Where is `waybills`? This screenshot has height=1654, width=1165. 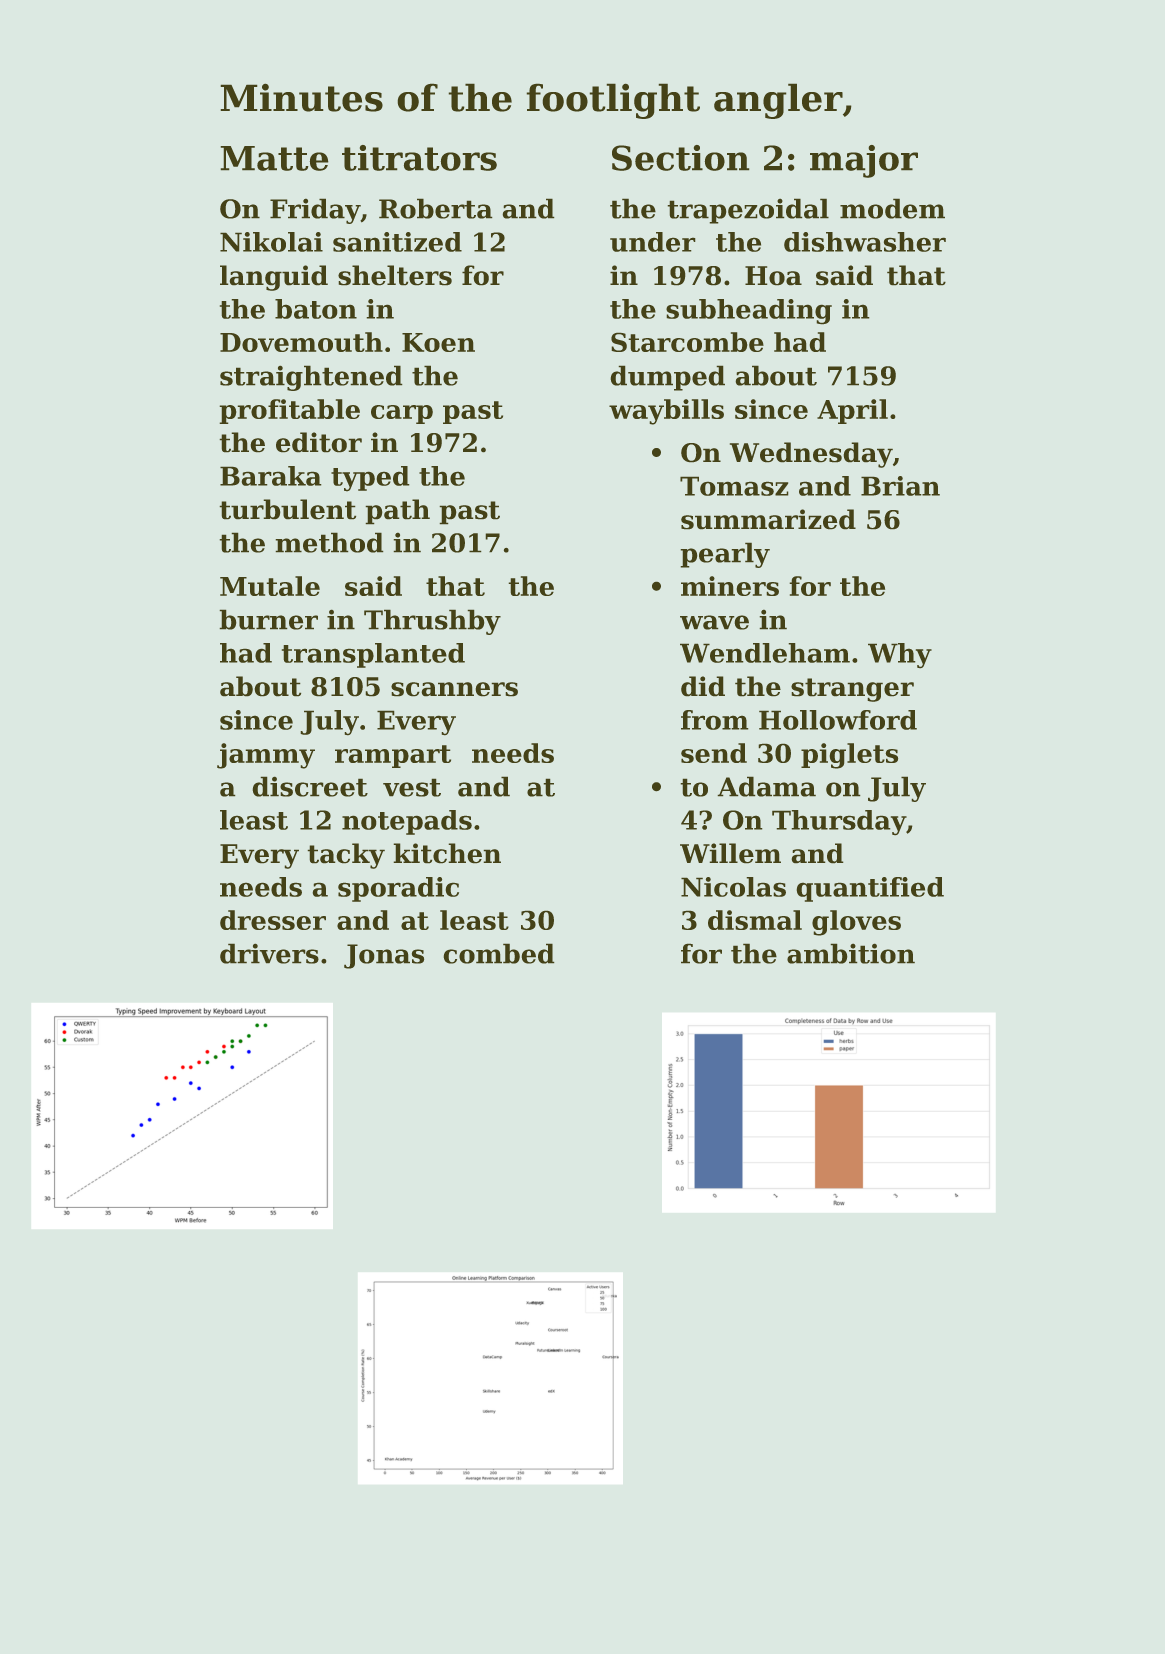
waybills is located at coordinates (666, 412).
